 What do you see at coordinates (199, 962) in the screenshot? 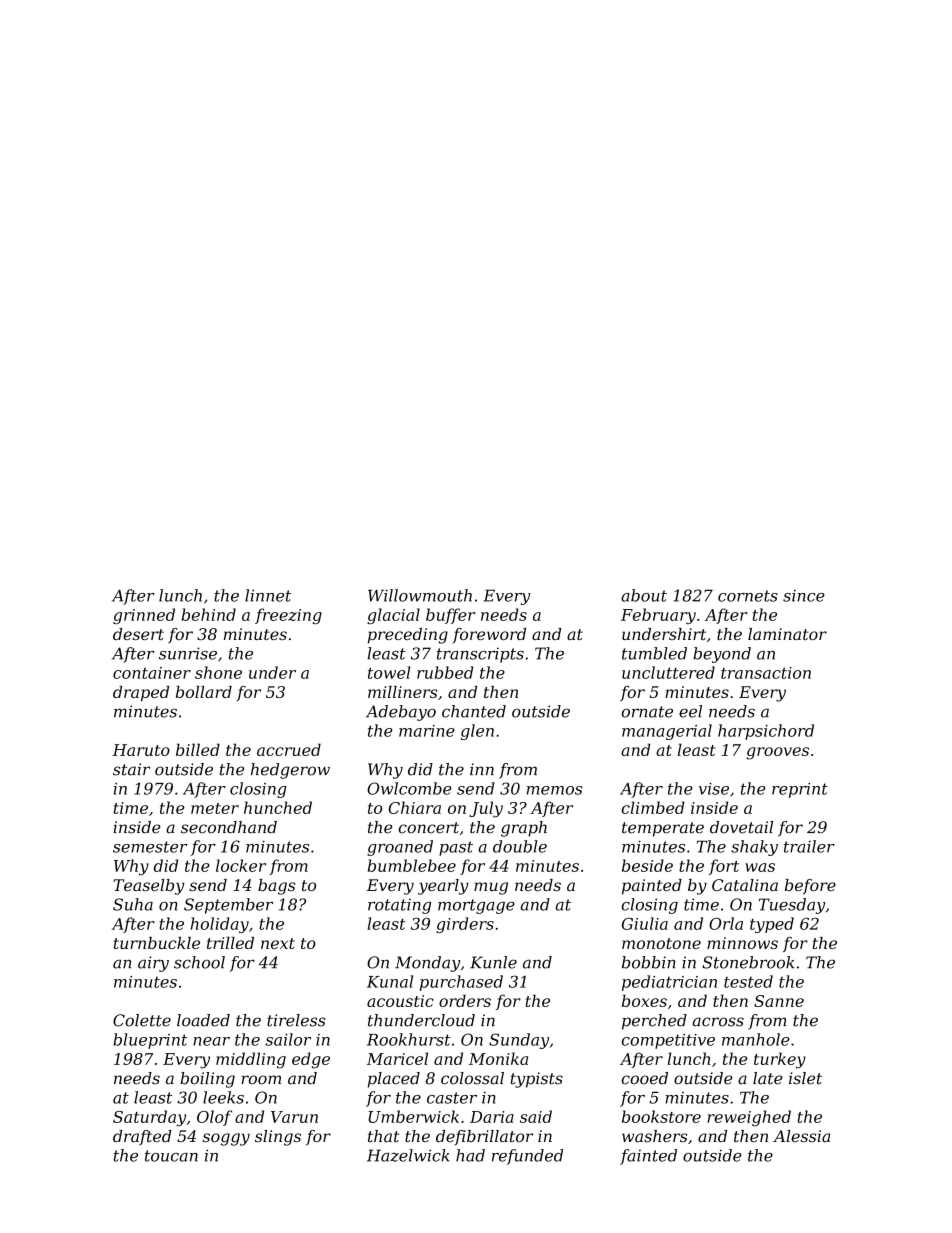
I see `school` at bounding box center [199, 962].
